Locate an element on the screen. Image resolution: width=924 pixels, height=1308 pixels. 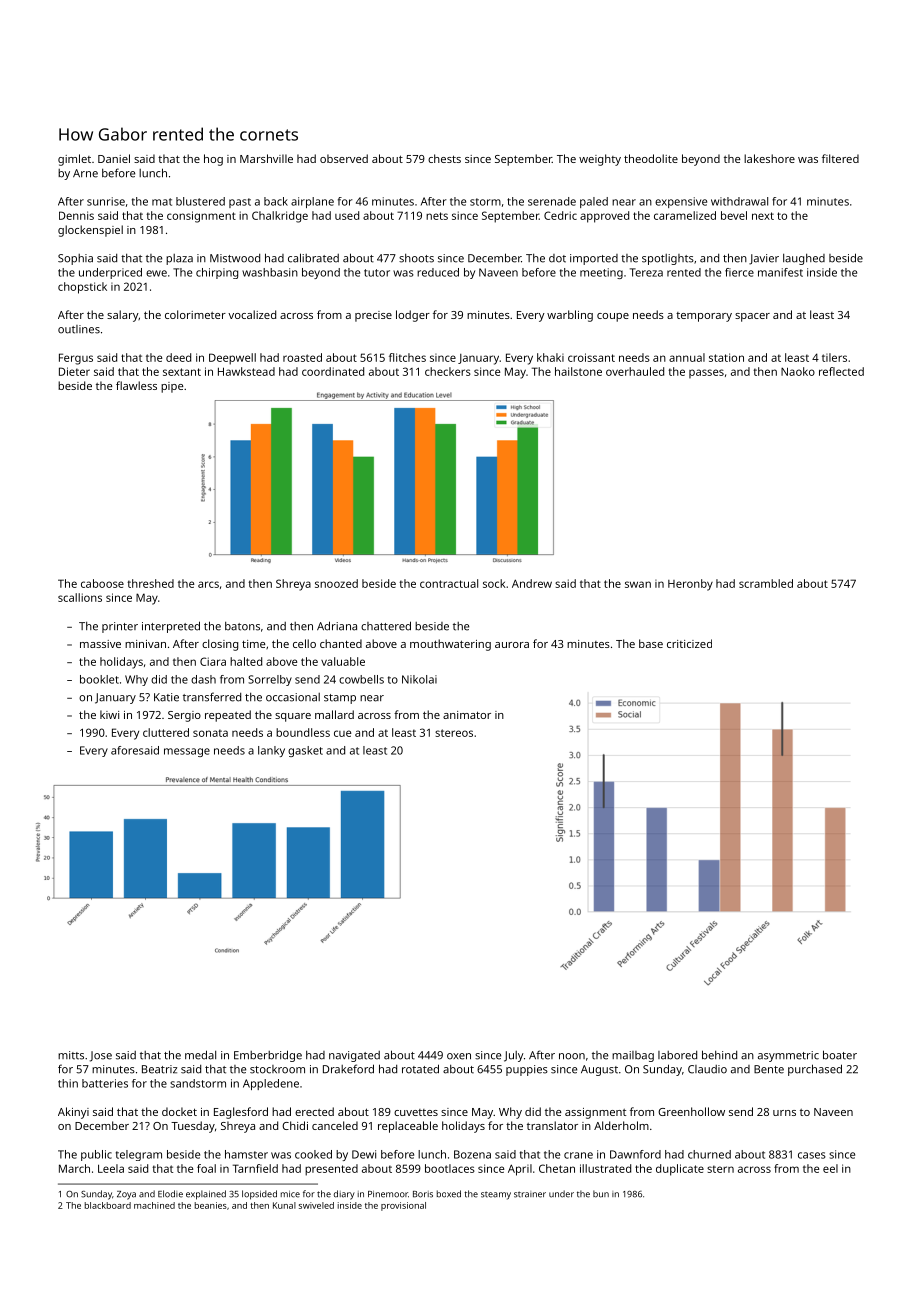
scrambled is located at coordinates (766, 583).
